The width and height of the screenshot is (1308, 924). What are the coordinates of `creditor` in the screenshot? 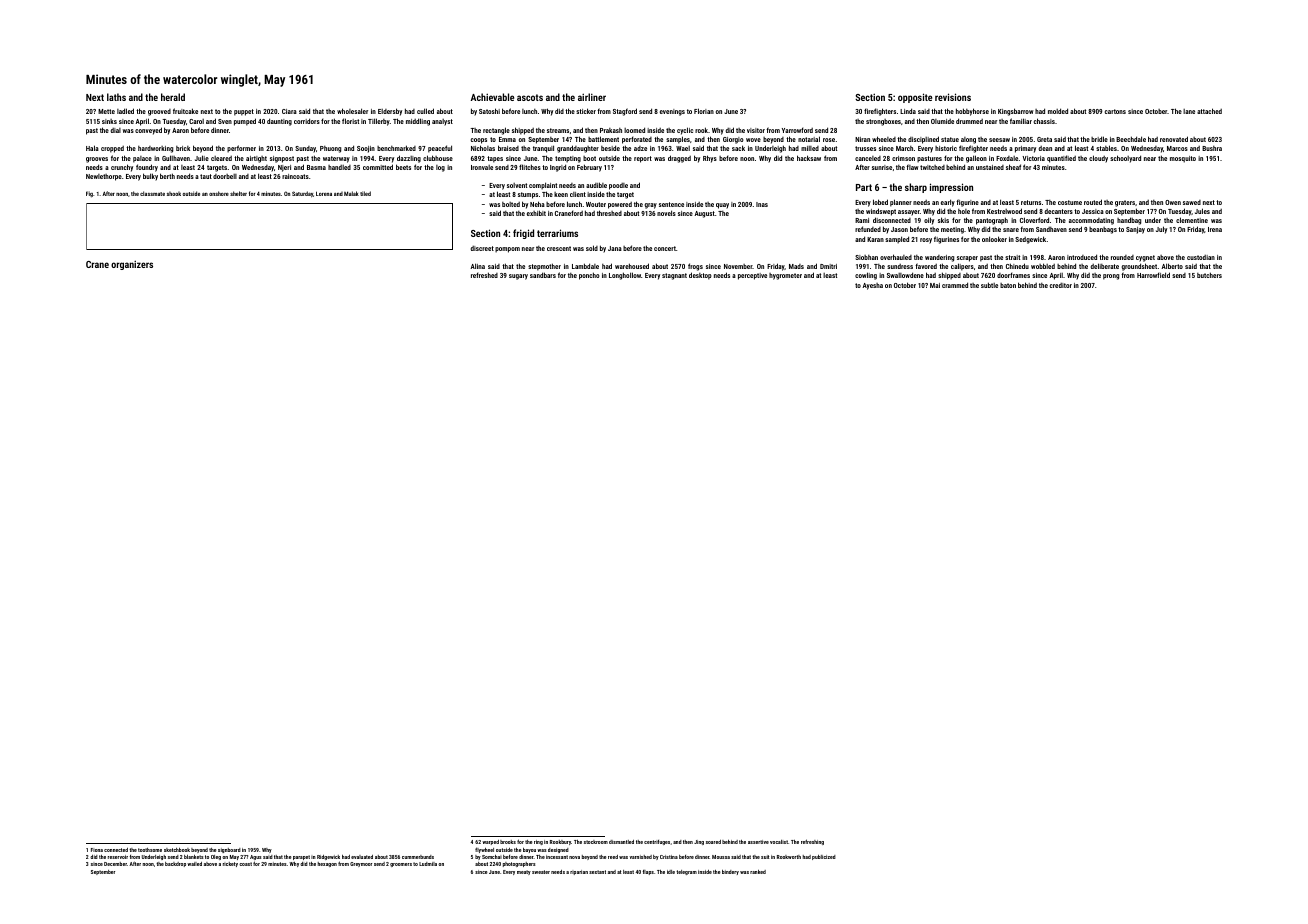 It's located at (1061, 285).
